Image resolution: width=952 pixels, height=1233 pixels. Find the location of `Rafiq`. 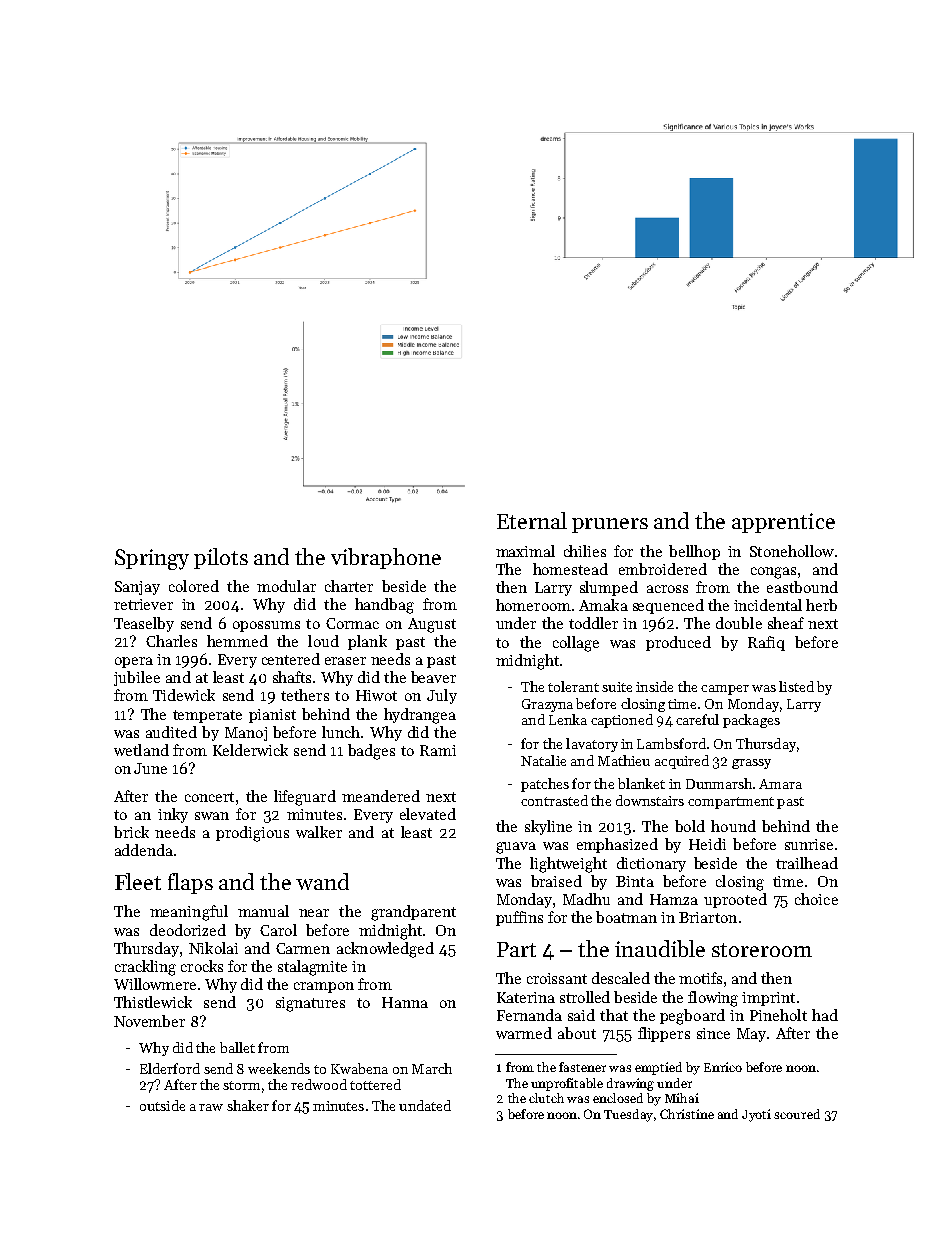

Rafiq is located at coordinates (766, 643).
